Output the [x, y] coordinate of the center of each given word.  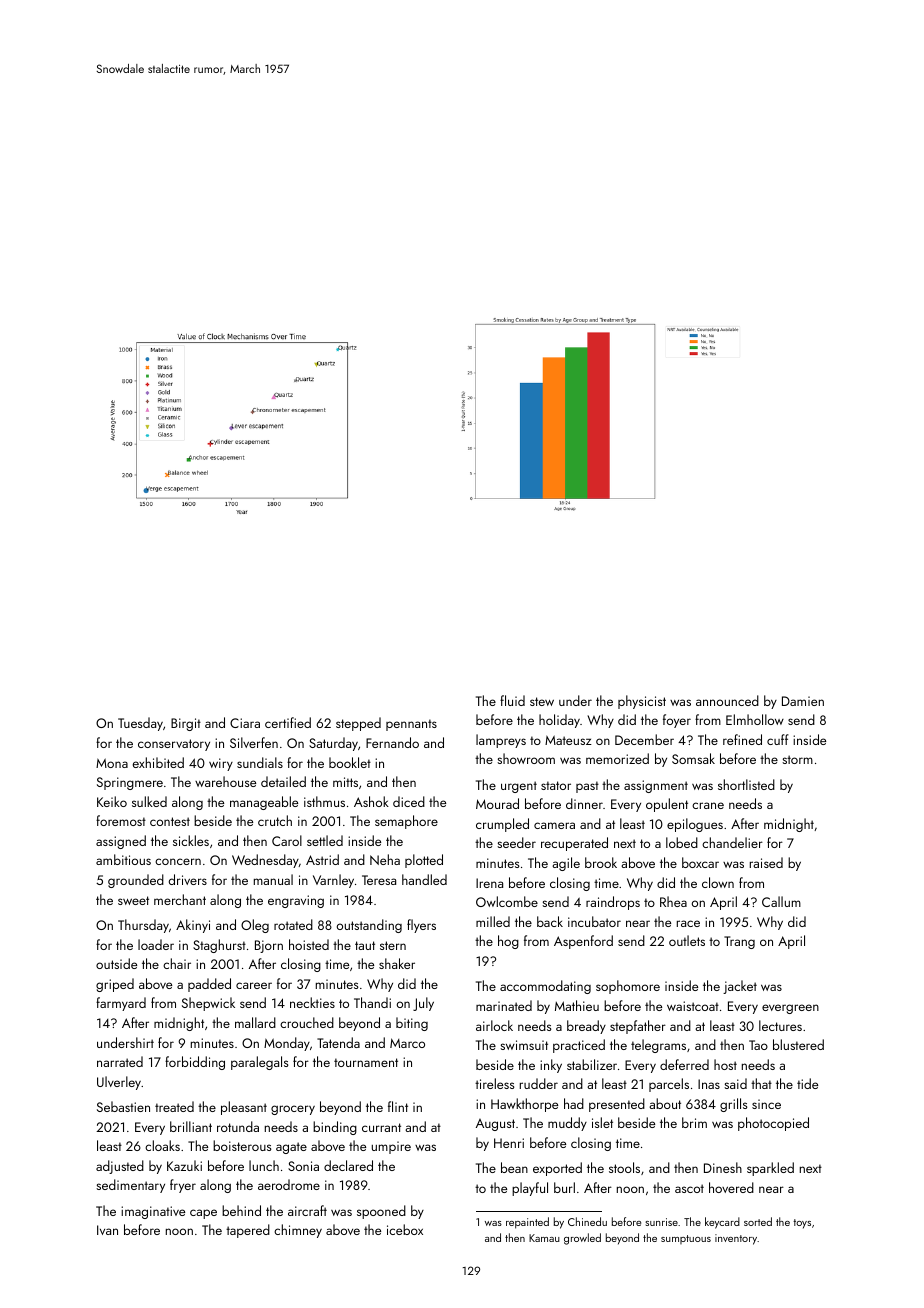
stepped [358, 724]
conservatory [174, 745]
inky [551, 1066]
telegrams [658, 1046]
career [254, 985]
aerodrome [289, 1184]
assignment [656, 786]
